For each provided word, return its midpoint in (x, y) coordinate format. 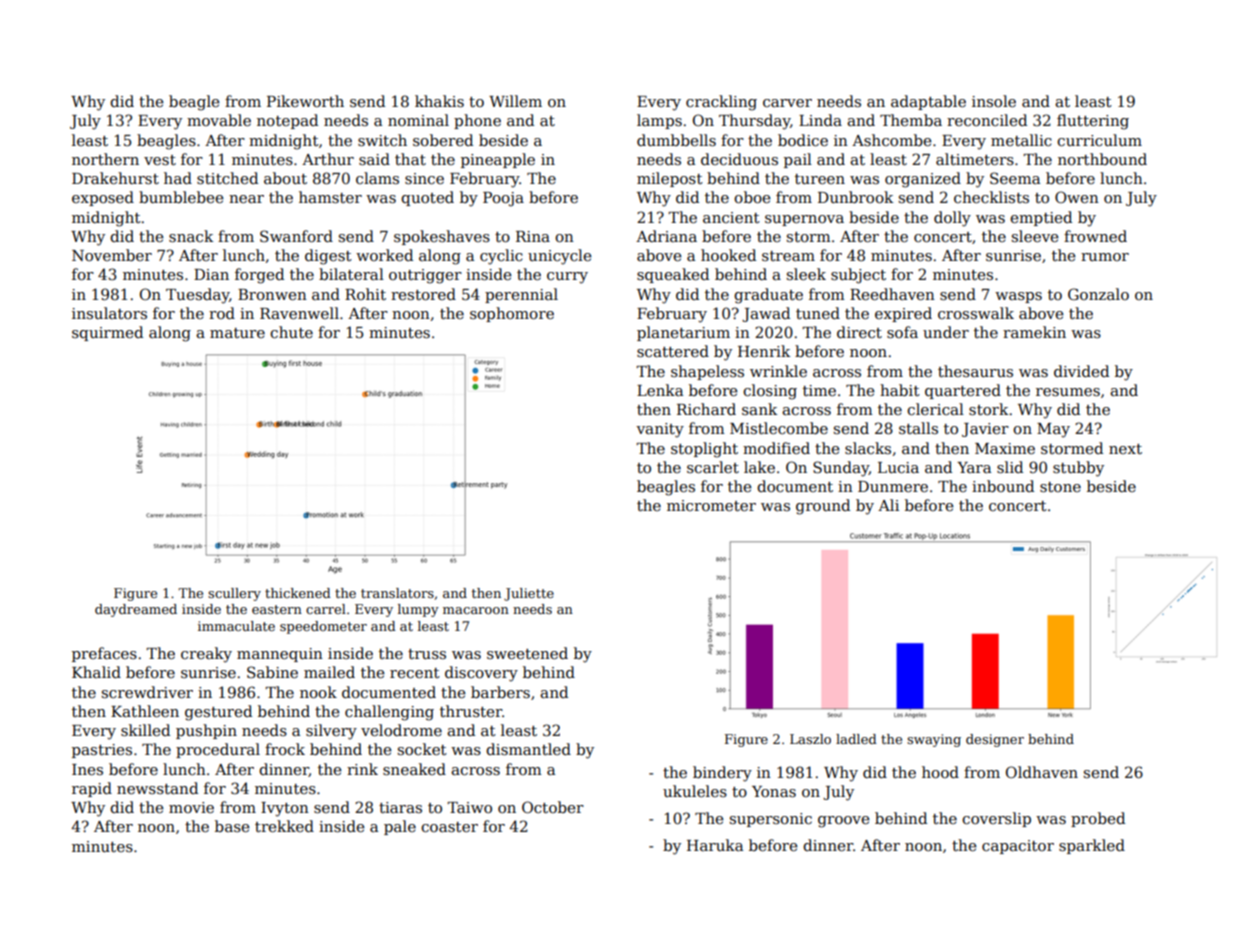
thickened (298, 593)
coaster (449, 827)
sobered (443, 140)
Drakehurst (115, 178)
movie (191, 807)
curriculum (1099, 140)
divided (1081, 371)
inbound (1003, 486)
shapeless (707, 372)
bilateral (351, 274)
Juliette (529, 594)
